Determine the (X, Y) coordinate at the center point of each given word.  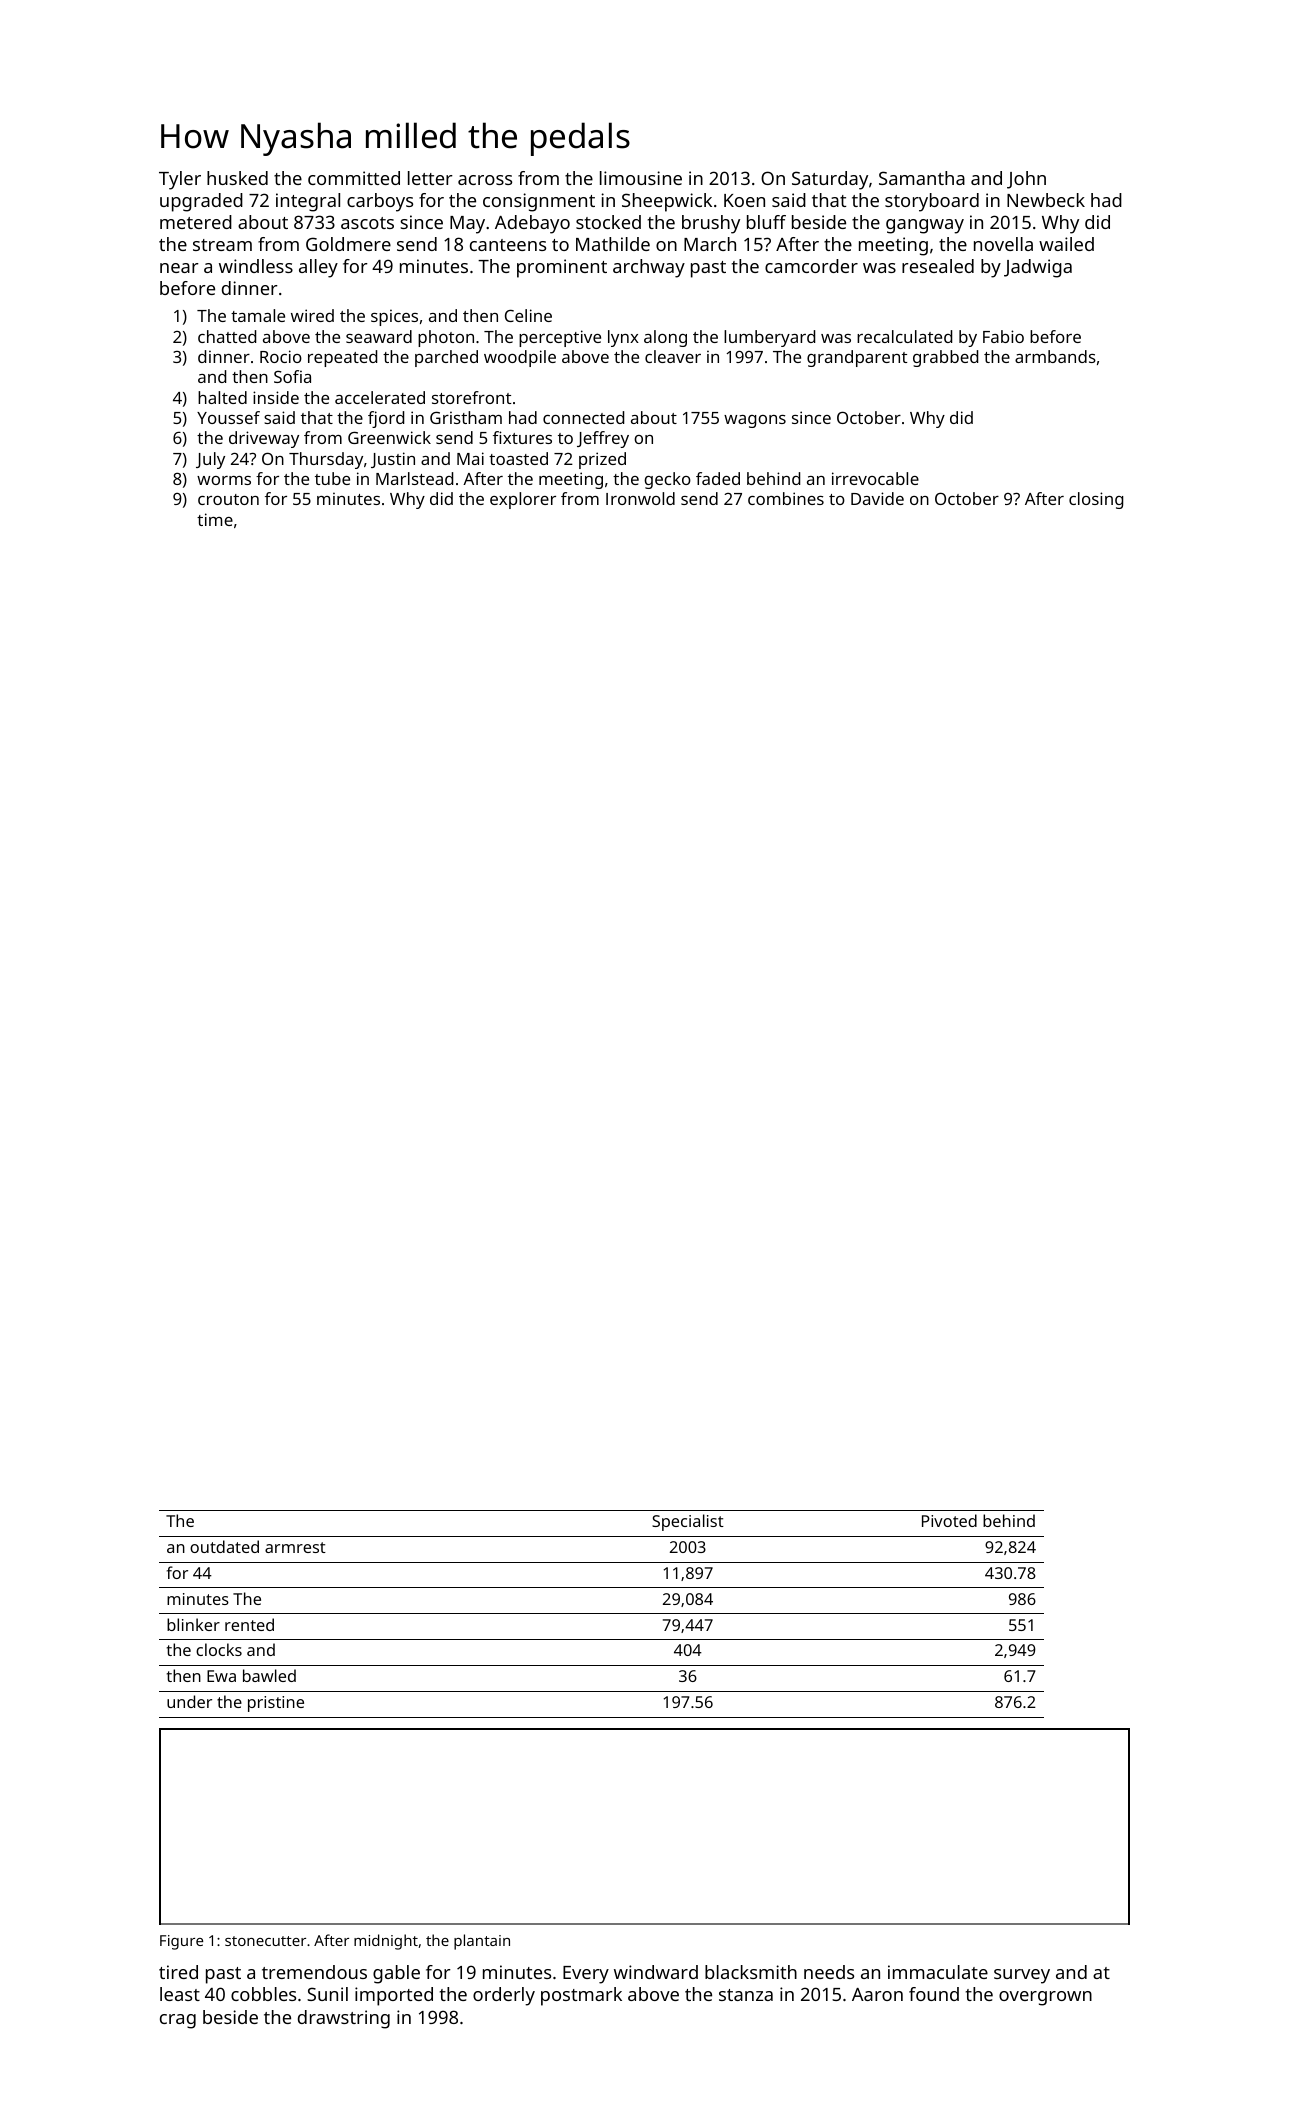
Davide (877, 498)
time (215, 519)
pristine (276, 1704)
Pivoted (949, 1520)
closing (1096, 500)
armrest (295, 1547)
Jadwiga (1038, 268)
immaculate (938, 1972)
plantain (482, 1942)
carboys (380, 202)
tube (332, 478)
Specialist (688, 1522)
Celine (528, 315)
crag (178, 2021)
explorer (523, 500)
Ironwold (640, 498)
